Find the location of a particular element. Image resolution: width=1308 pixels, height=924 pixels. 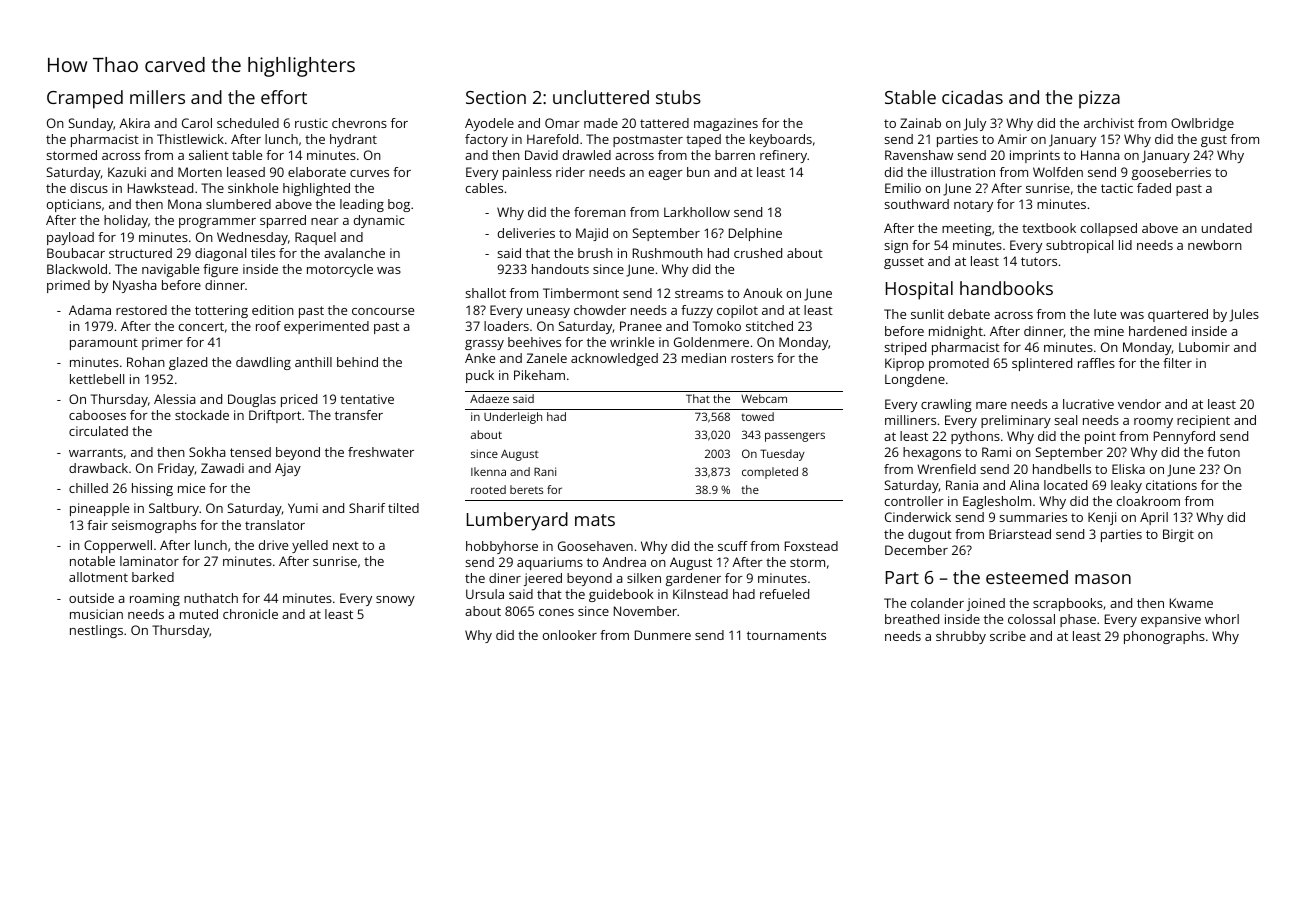

Wednesday is located at coordinates (252, 238).
